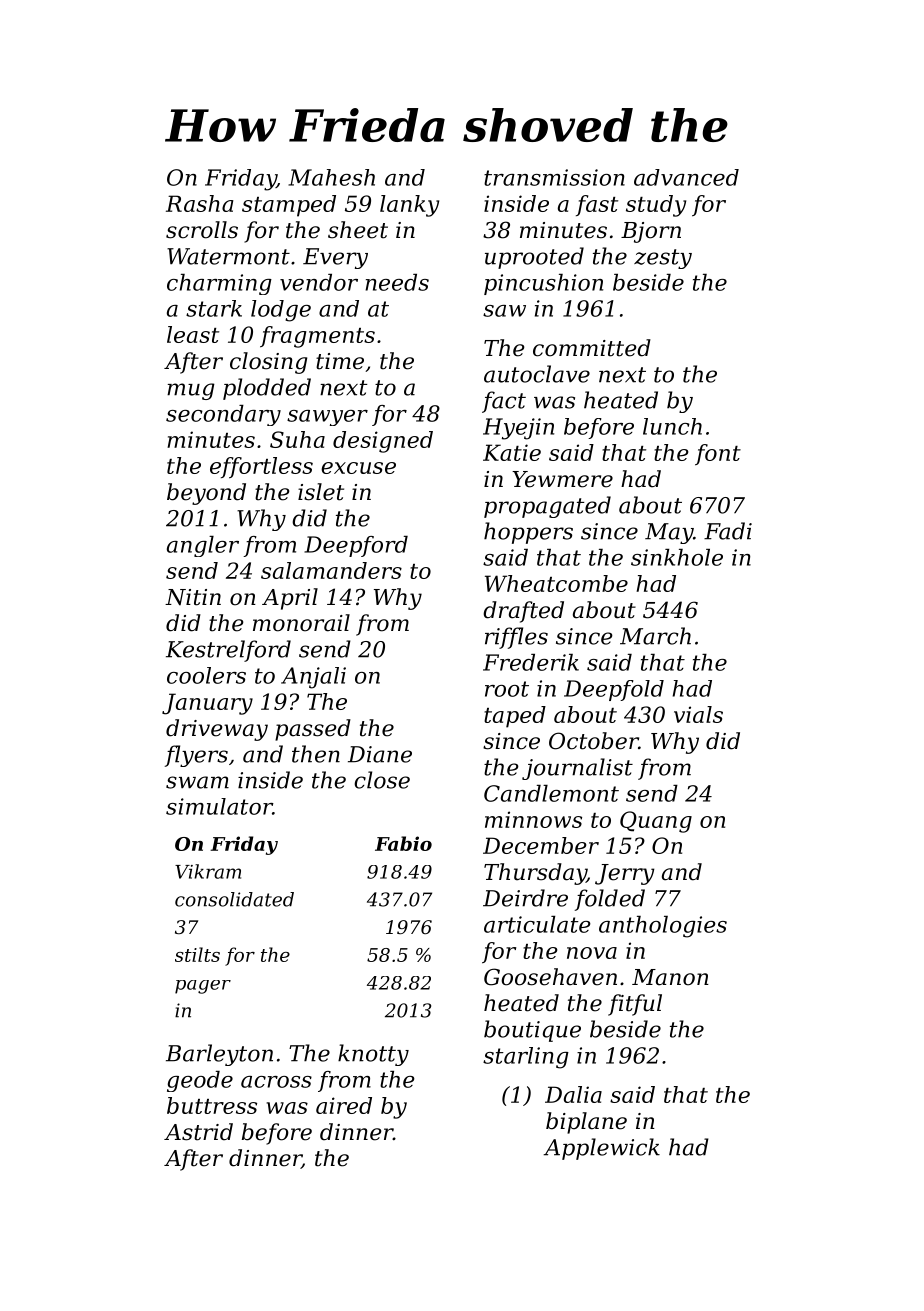 This screenshot has width=924, height=1311. I want to click on fact, so click(504, 402).
